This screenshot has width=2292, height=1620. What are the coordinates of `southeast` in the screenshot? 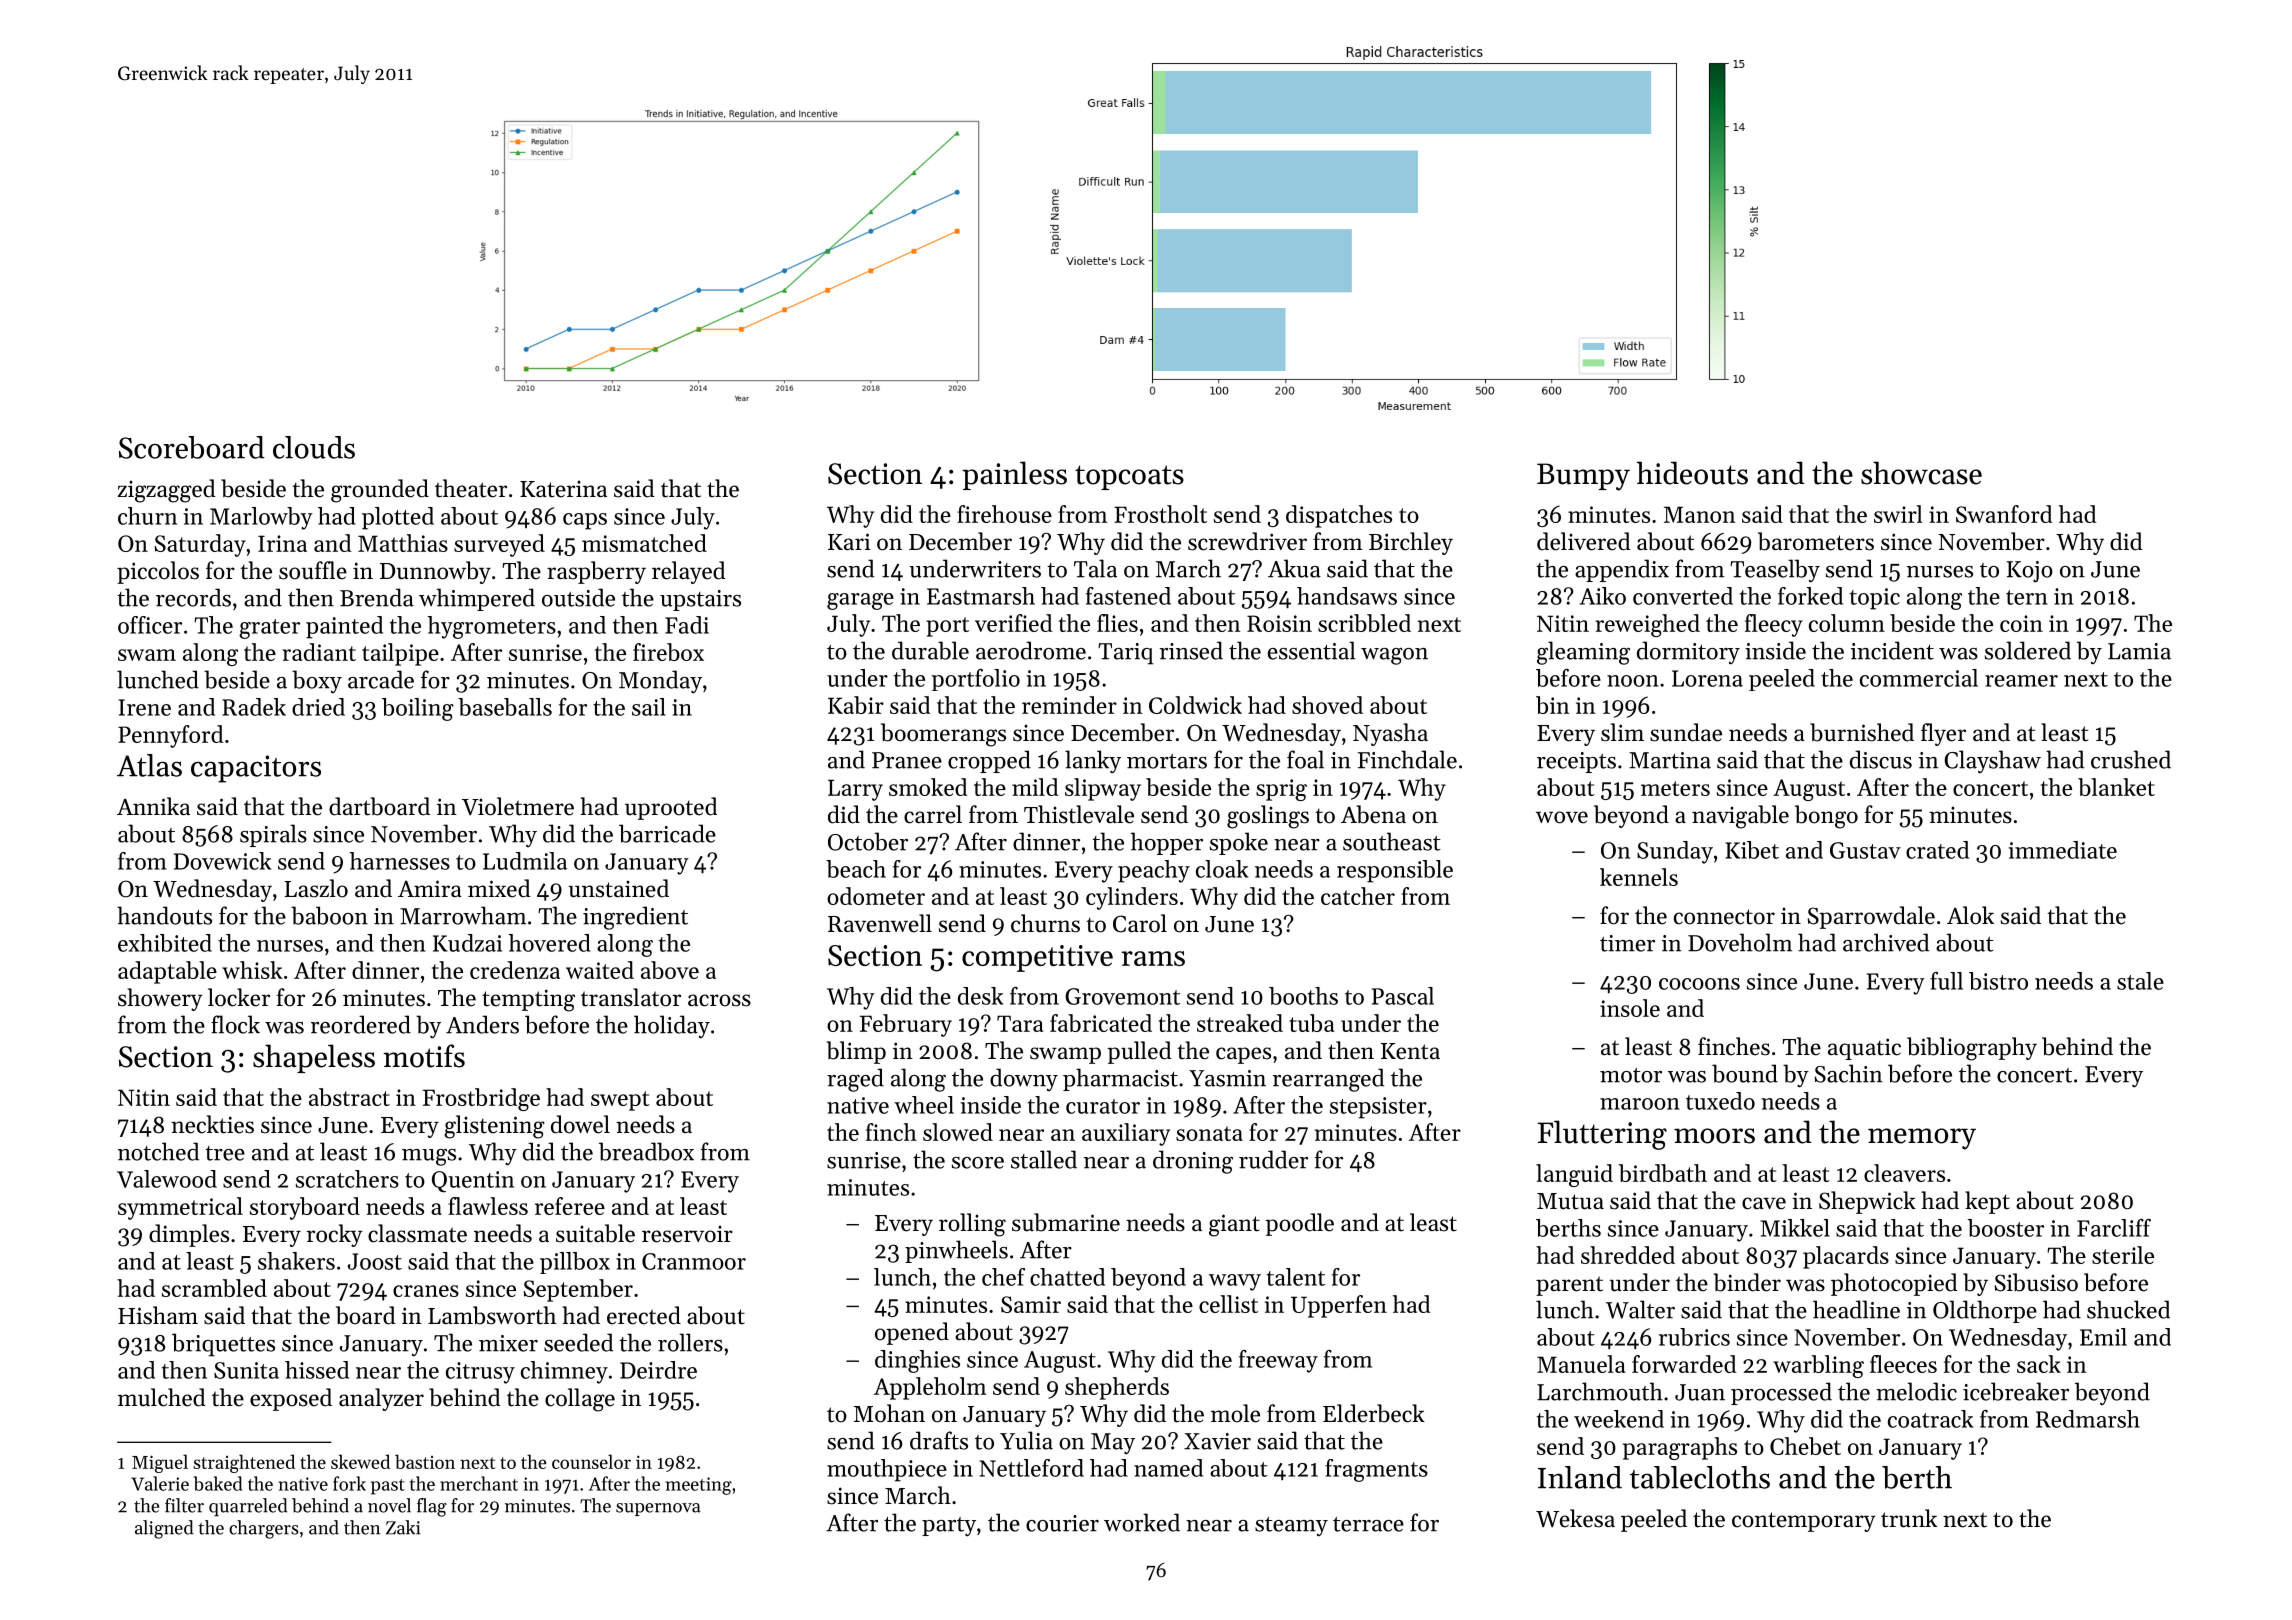 It's located at (1392, 841).
